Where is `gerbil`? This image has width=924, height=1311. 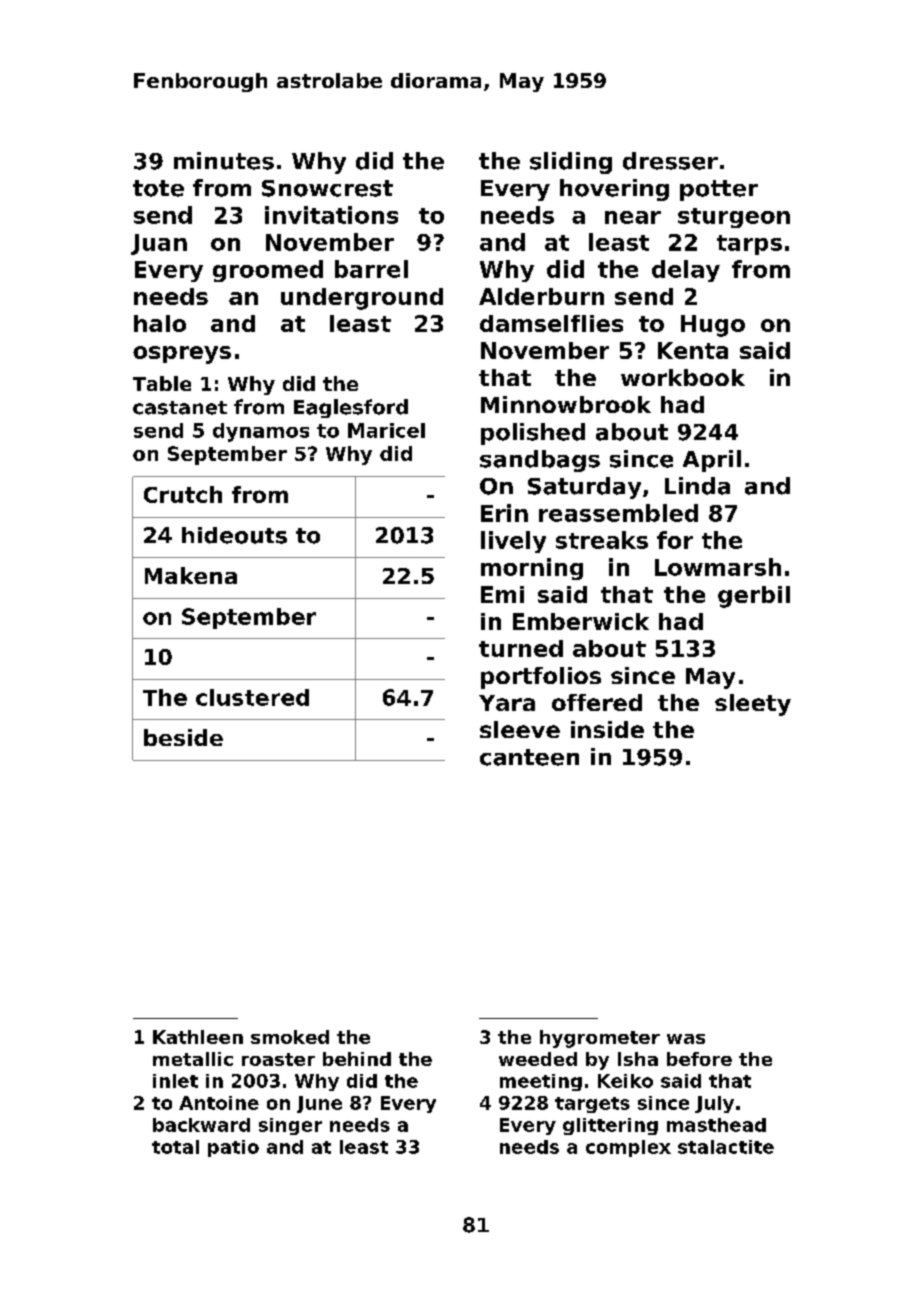 gerbil is located at coordinates (754, 597).
